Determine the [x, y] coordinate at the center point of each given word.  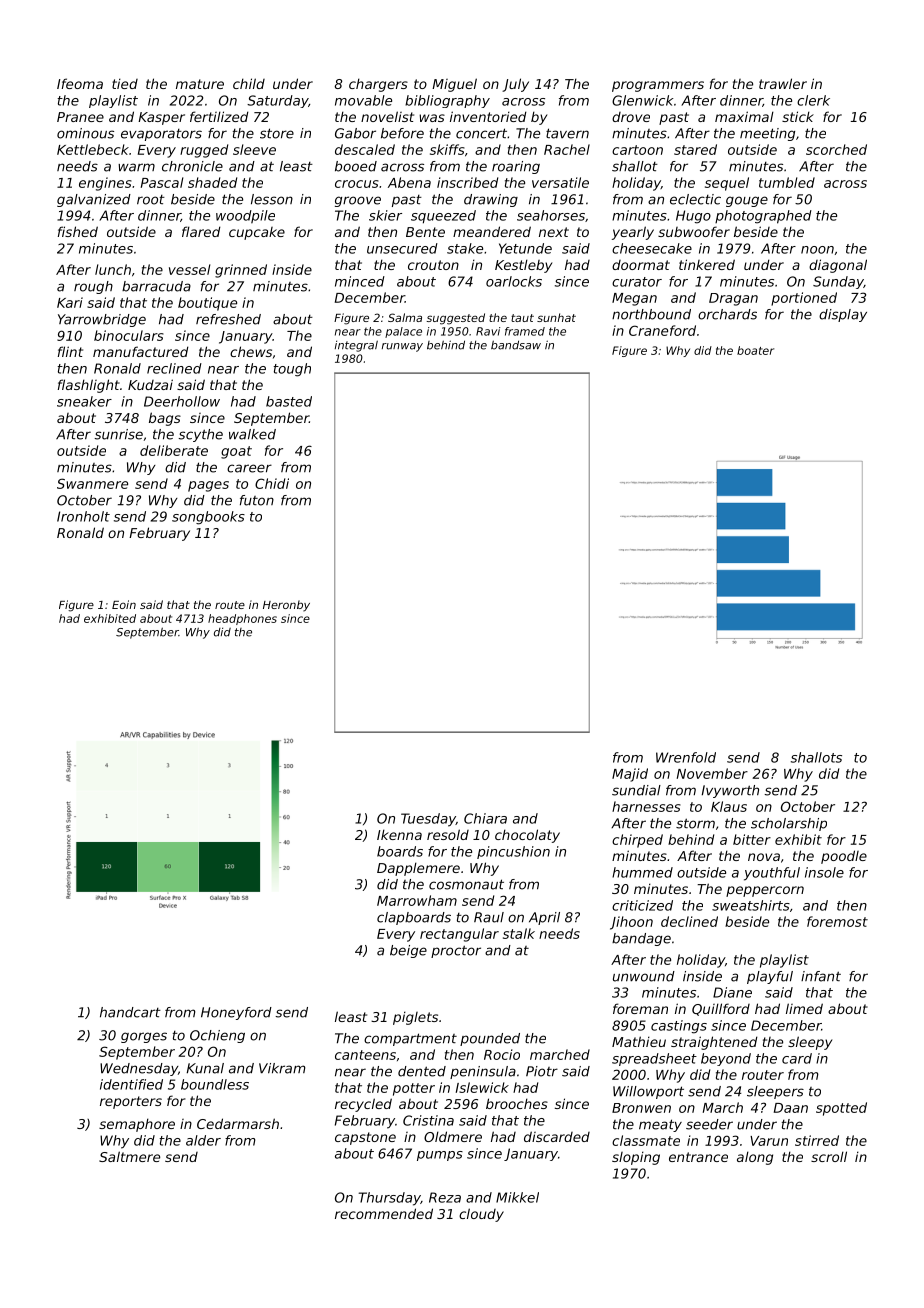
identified [131, 1084]
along [755, 1158]
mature [200, 84]
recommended [384, 1213]
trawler [783, 83]
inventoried [488, 116]
